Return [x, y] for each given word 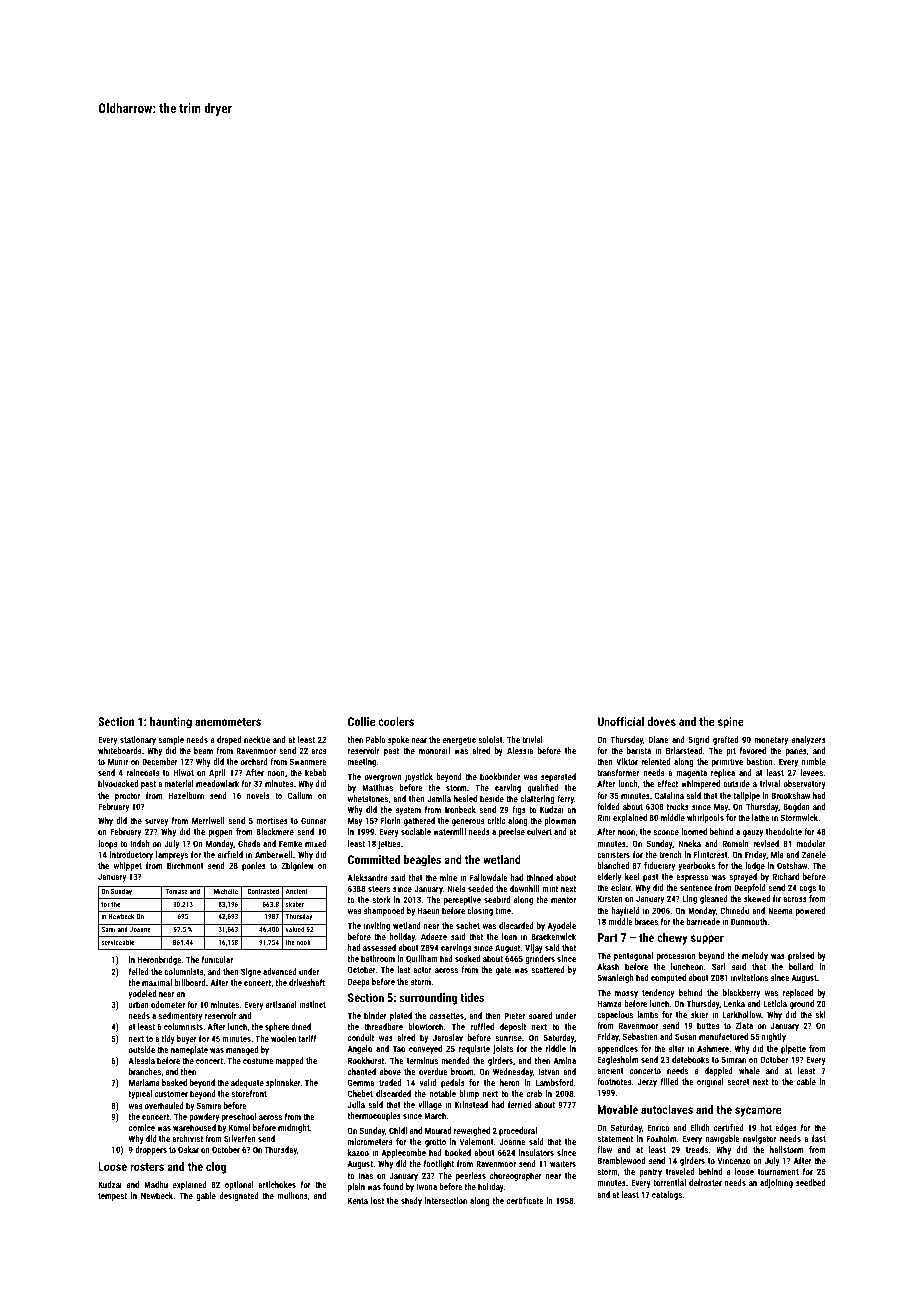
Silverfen [240, 1138]
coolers [396, 721]
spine [731, 723]
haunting [171, 723]
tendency [658, 993]
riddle [556, 1048]
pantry [650, 1173]
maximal [157, 982]
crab [534, 1093]
